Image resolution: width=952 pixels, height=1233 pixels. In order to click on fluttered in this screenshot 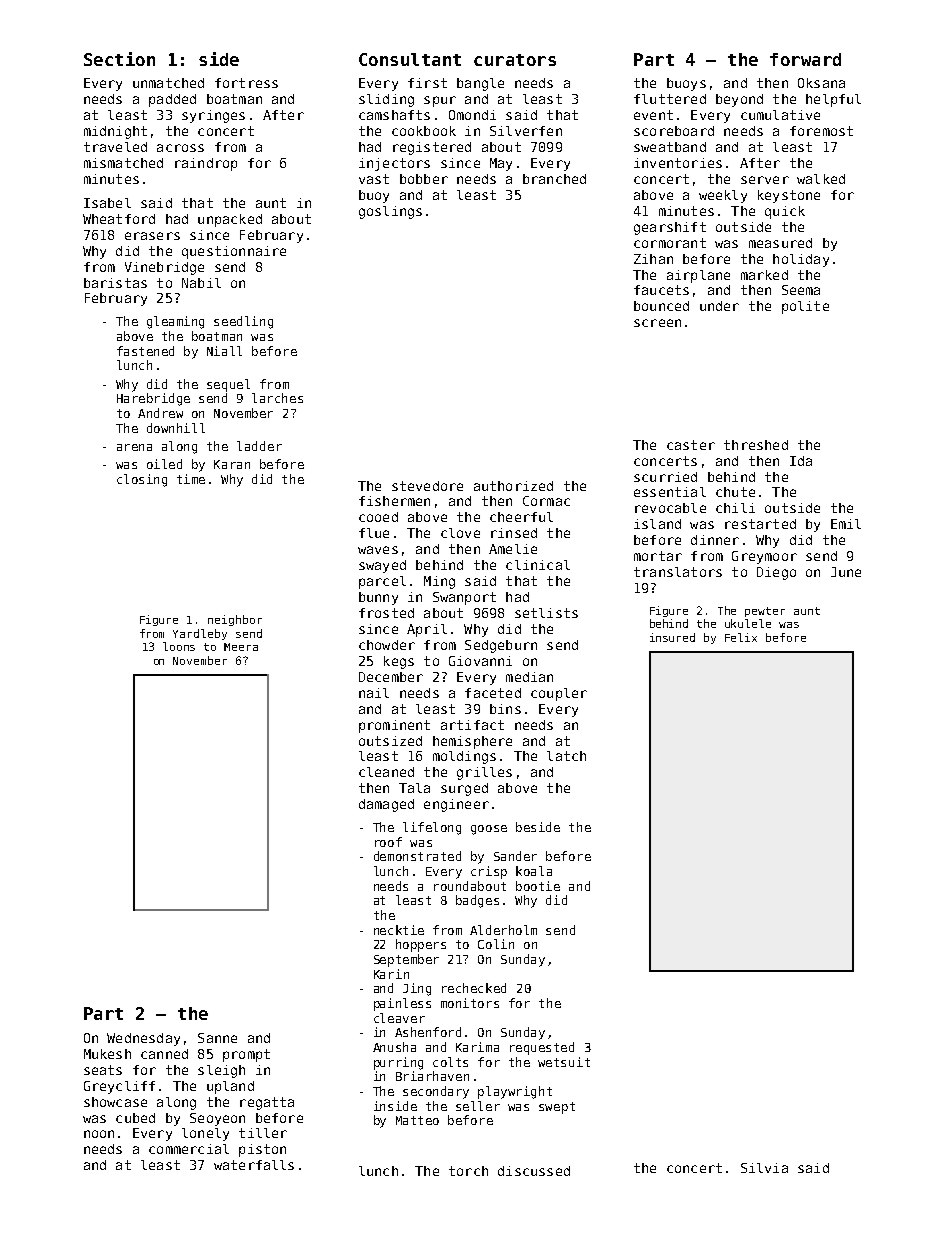, I will do `click(670, 99)`.
